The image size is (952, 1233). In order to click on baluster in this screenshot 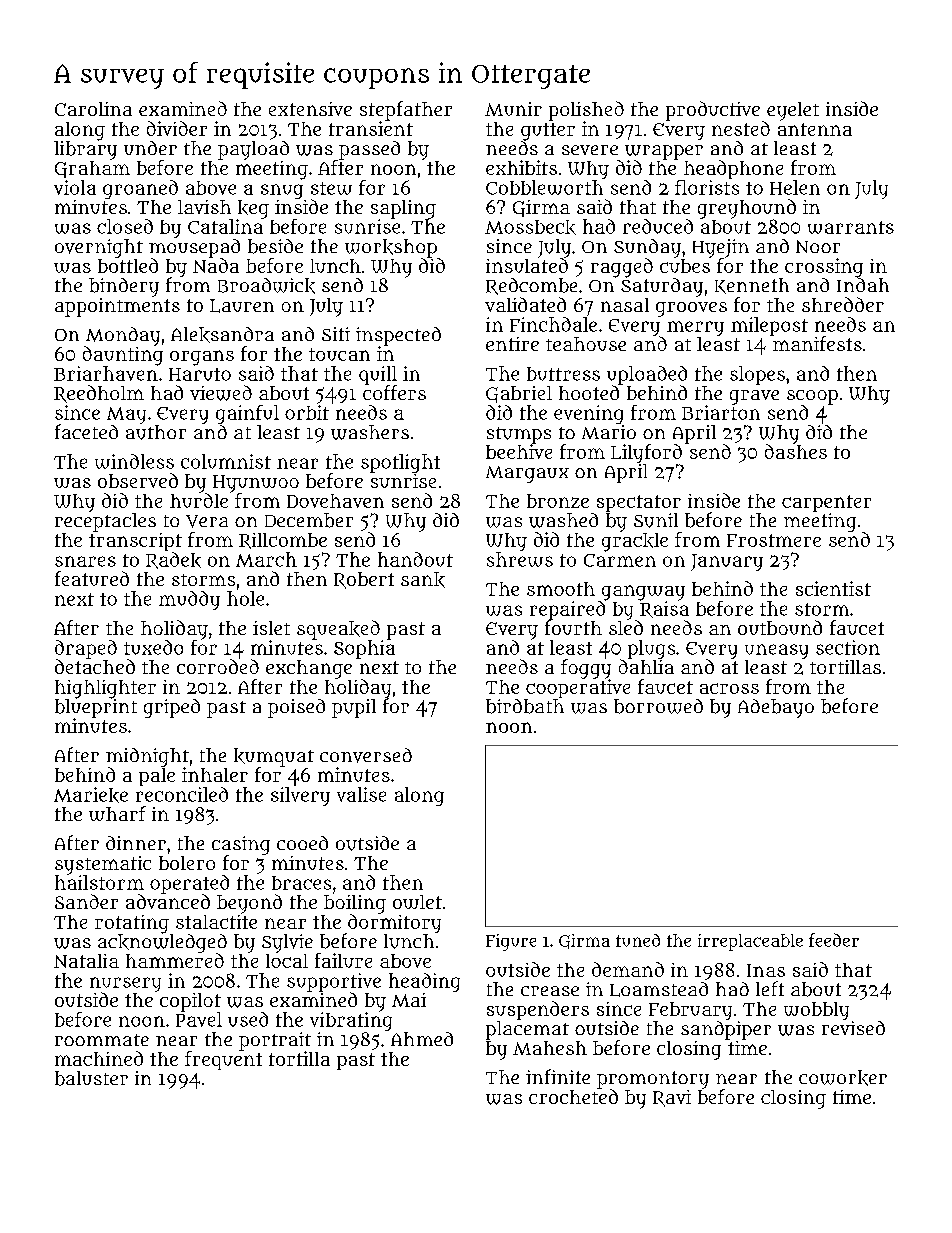, I will do `click(91, 1078)`.
